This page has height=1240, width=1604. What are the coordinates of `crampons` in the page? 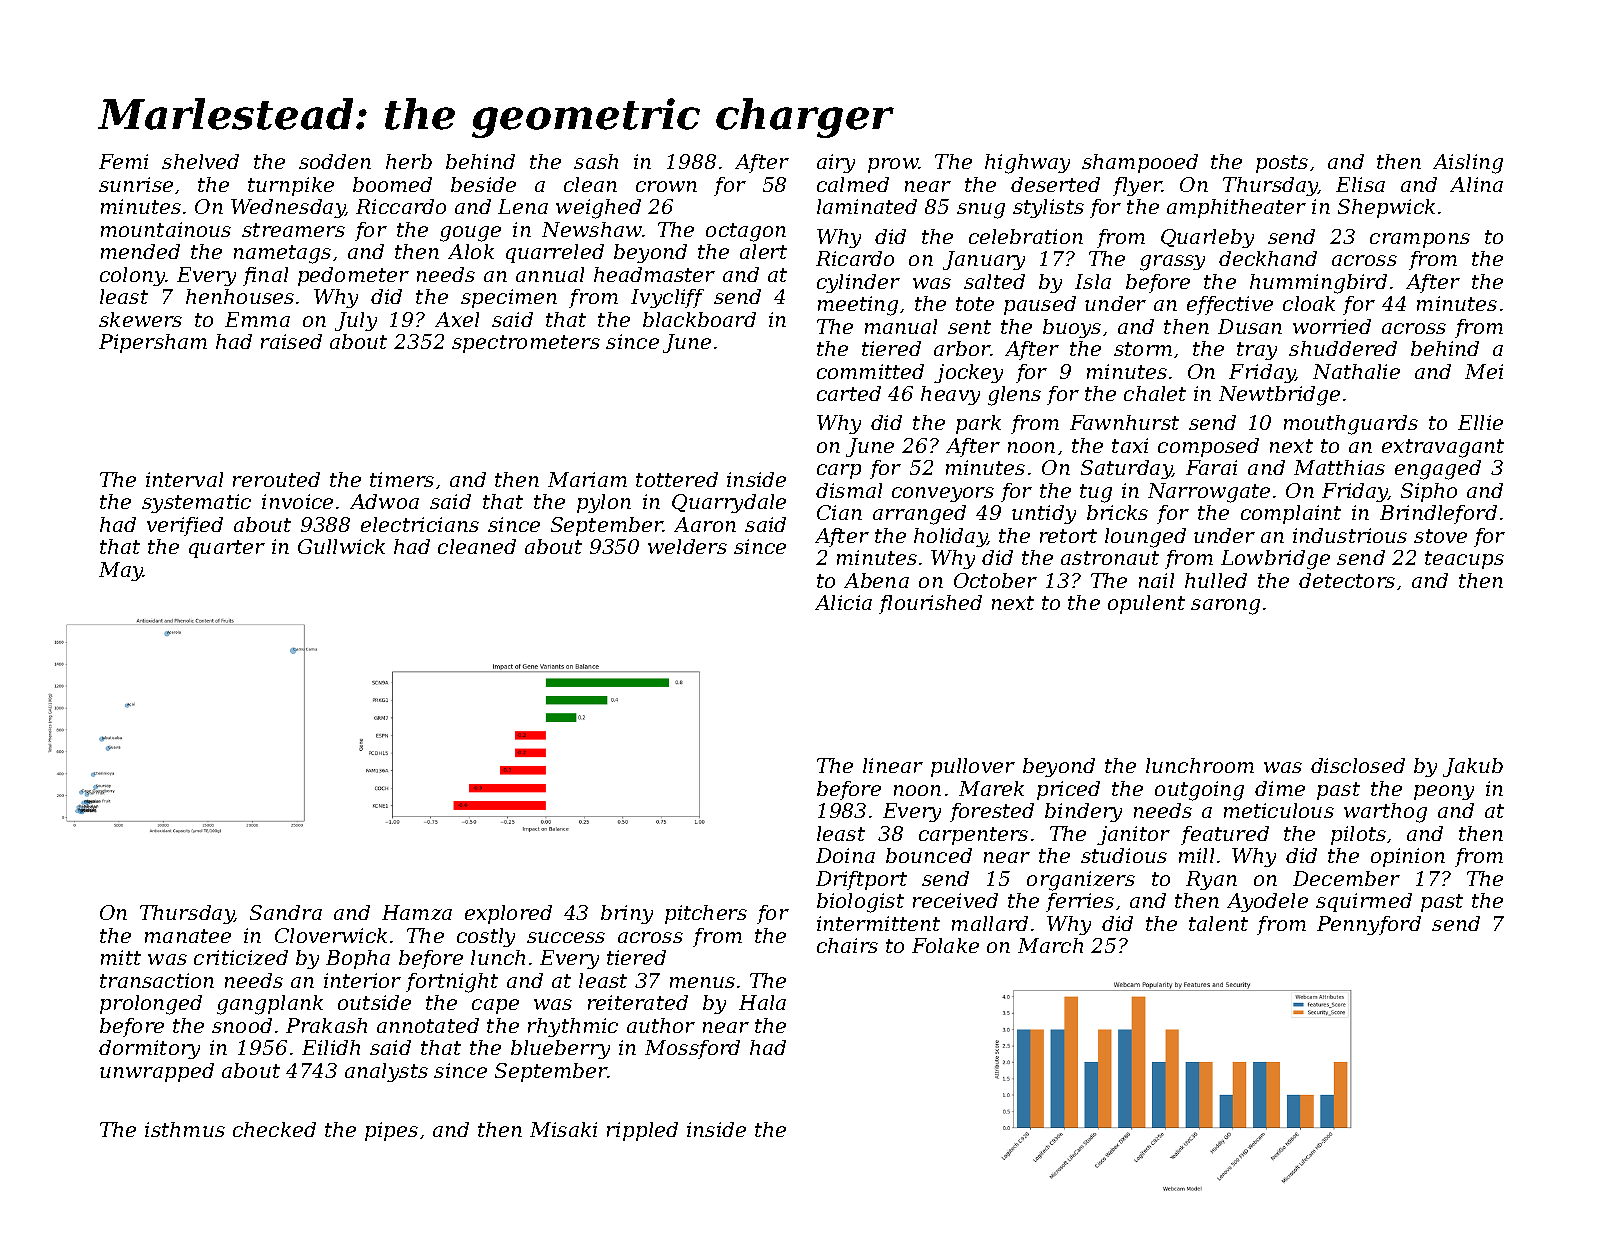 It's located at (1420, 240).
